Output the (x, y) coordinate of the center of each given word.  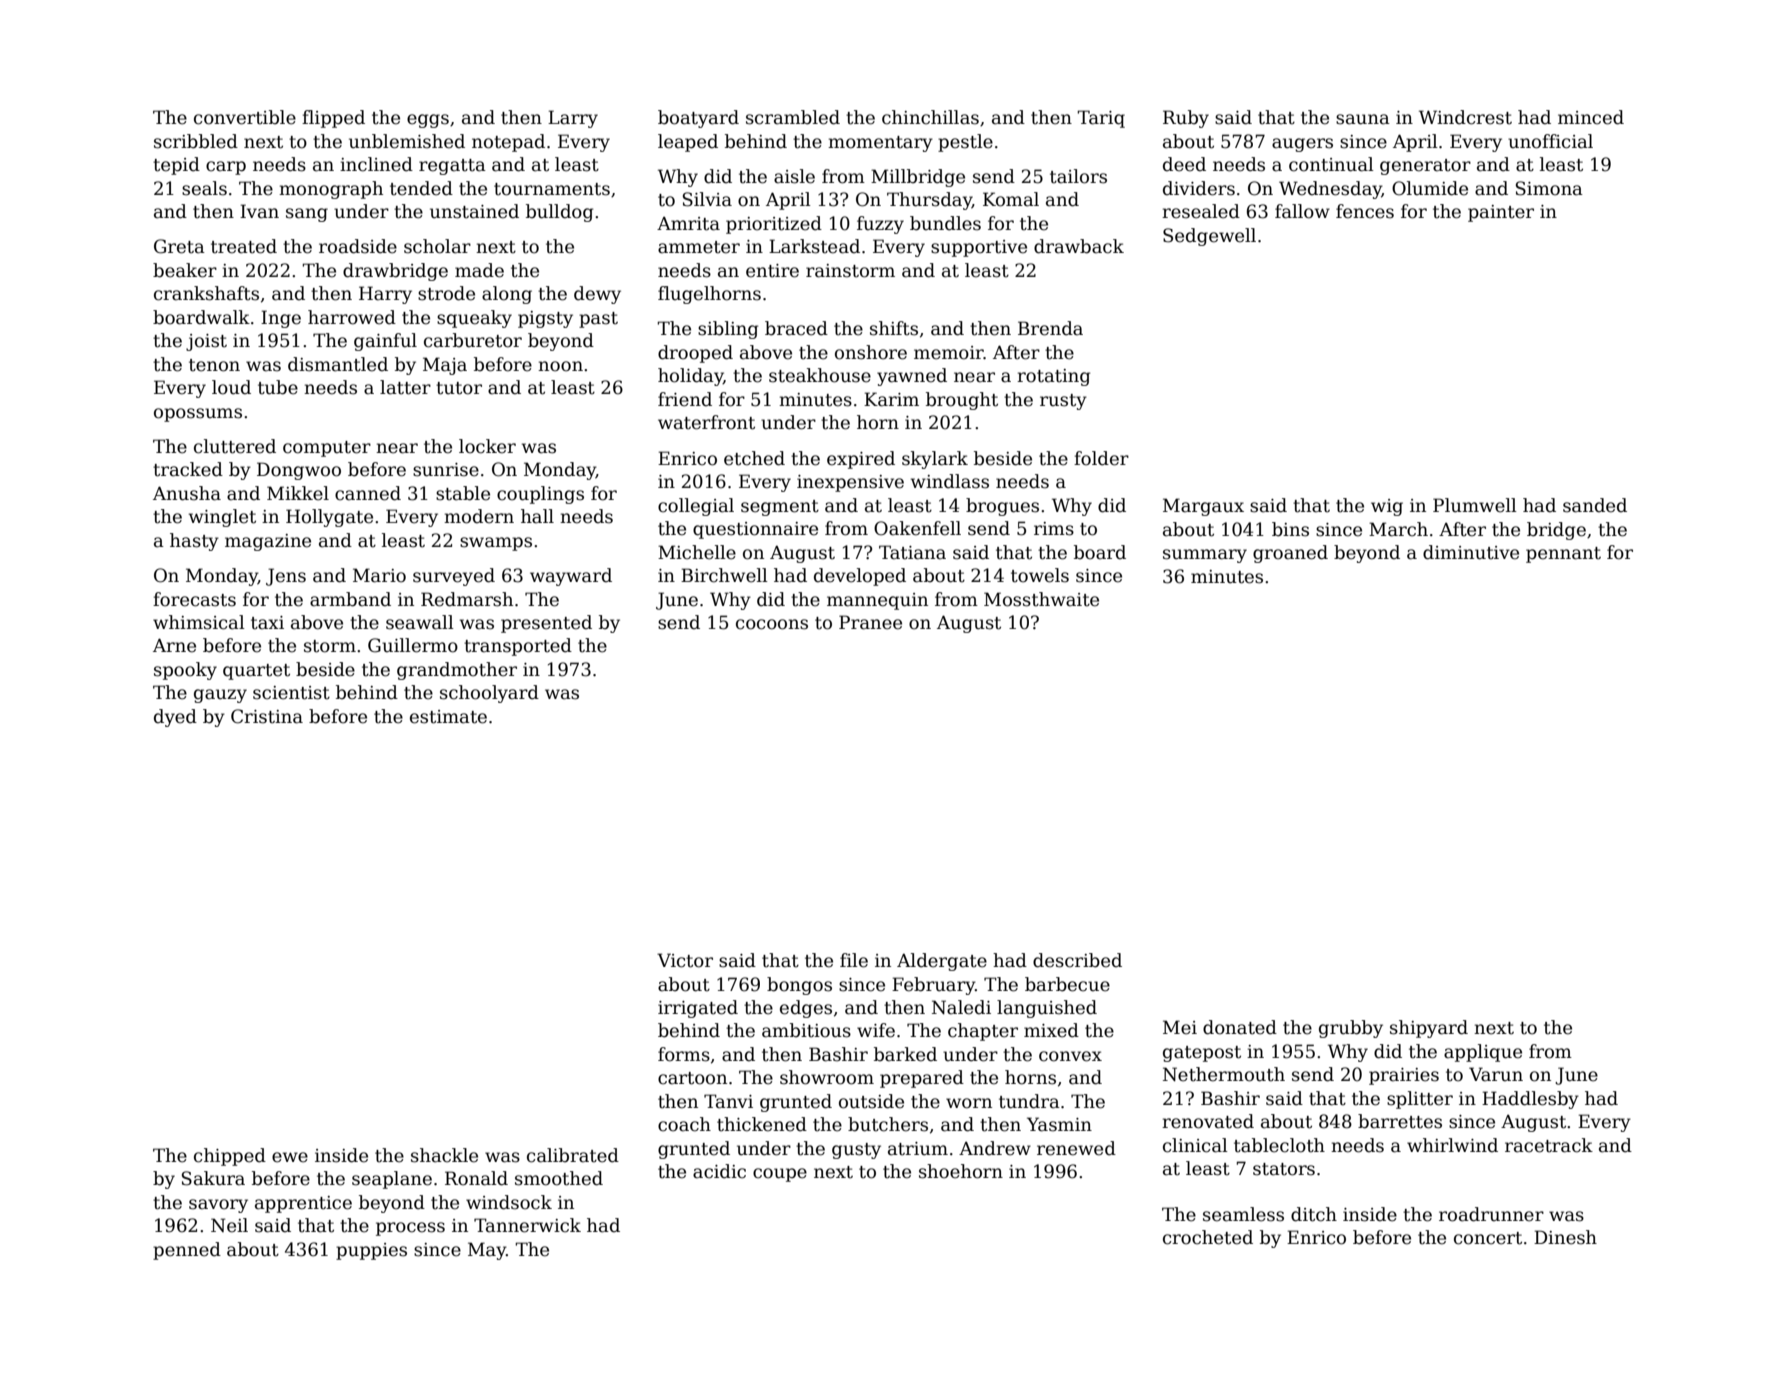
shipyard (1429, 1029)
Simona (1549, 188)
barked (905, 1054)
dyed (175, 718)
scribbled (196, 141)
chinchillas (930, 117)
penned (187, 1251)
